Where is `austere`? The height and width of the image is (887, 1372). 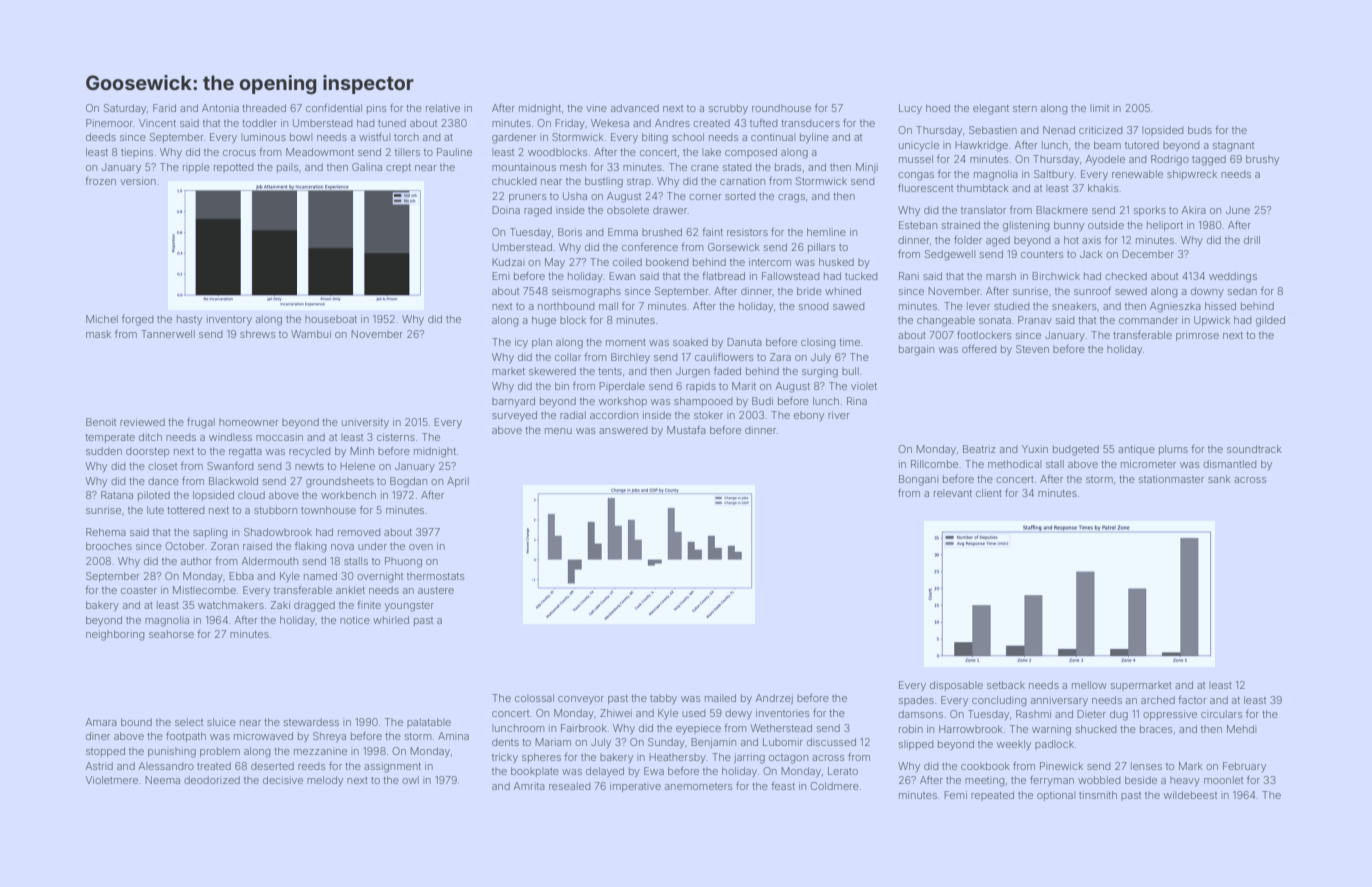 austere is located at coordinates (436, 590).
